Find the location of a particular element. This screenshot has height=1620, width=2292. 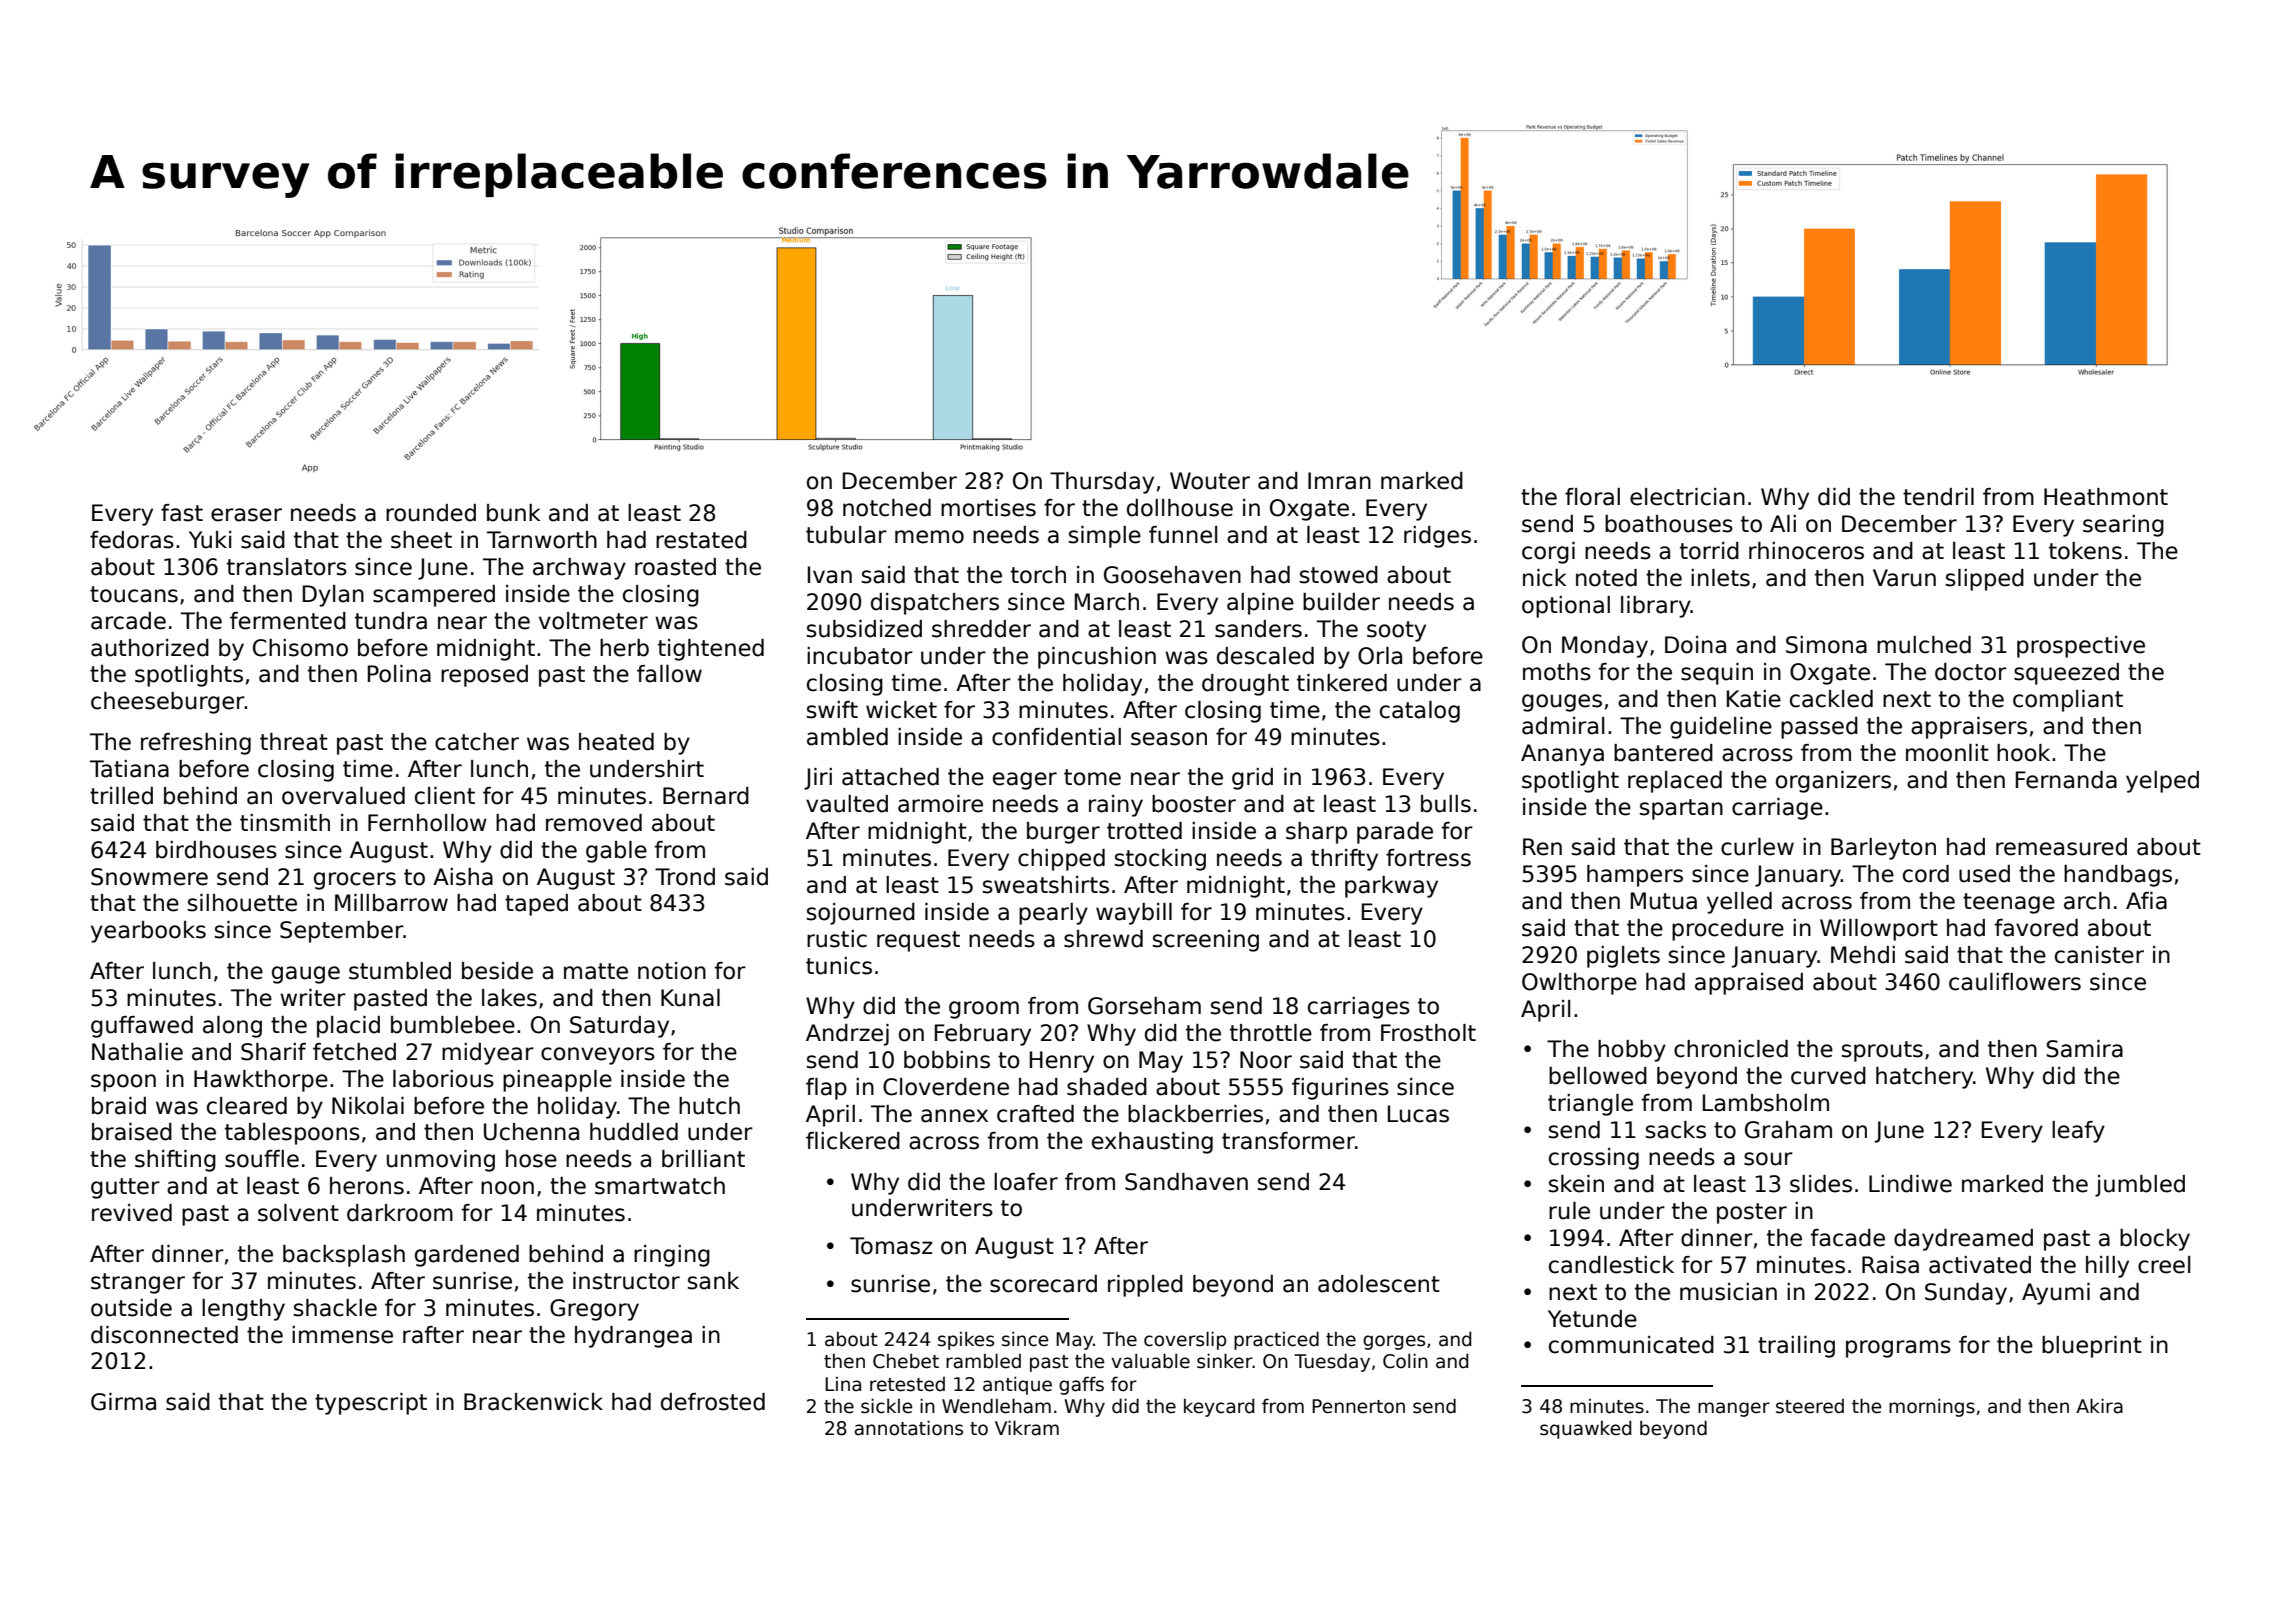

noon is located at coordinates (507, 1188).
